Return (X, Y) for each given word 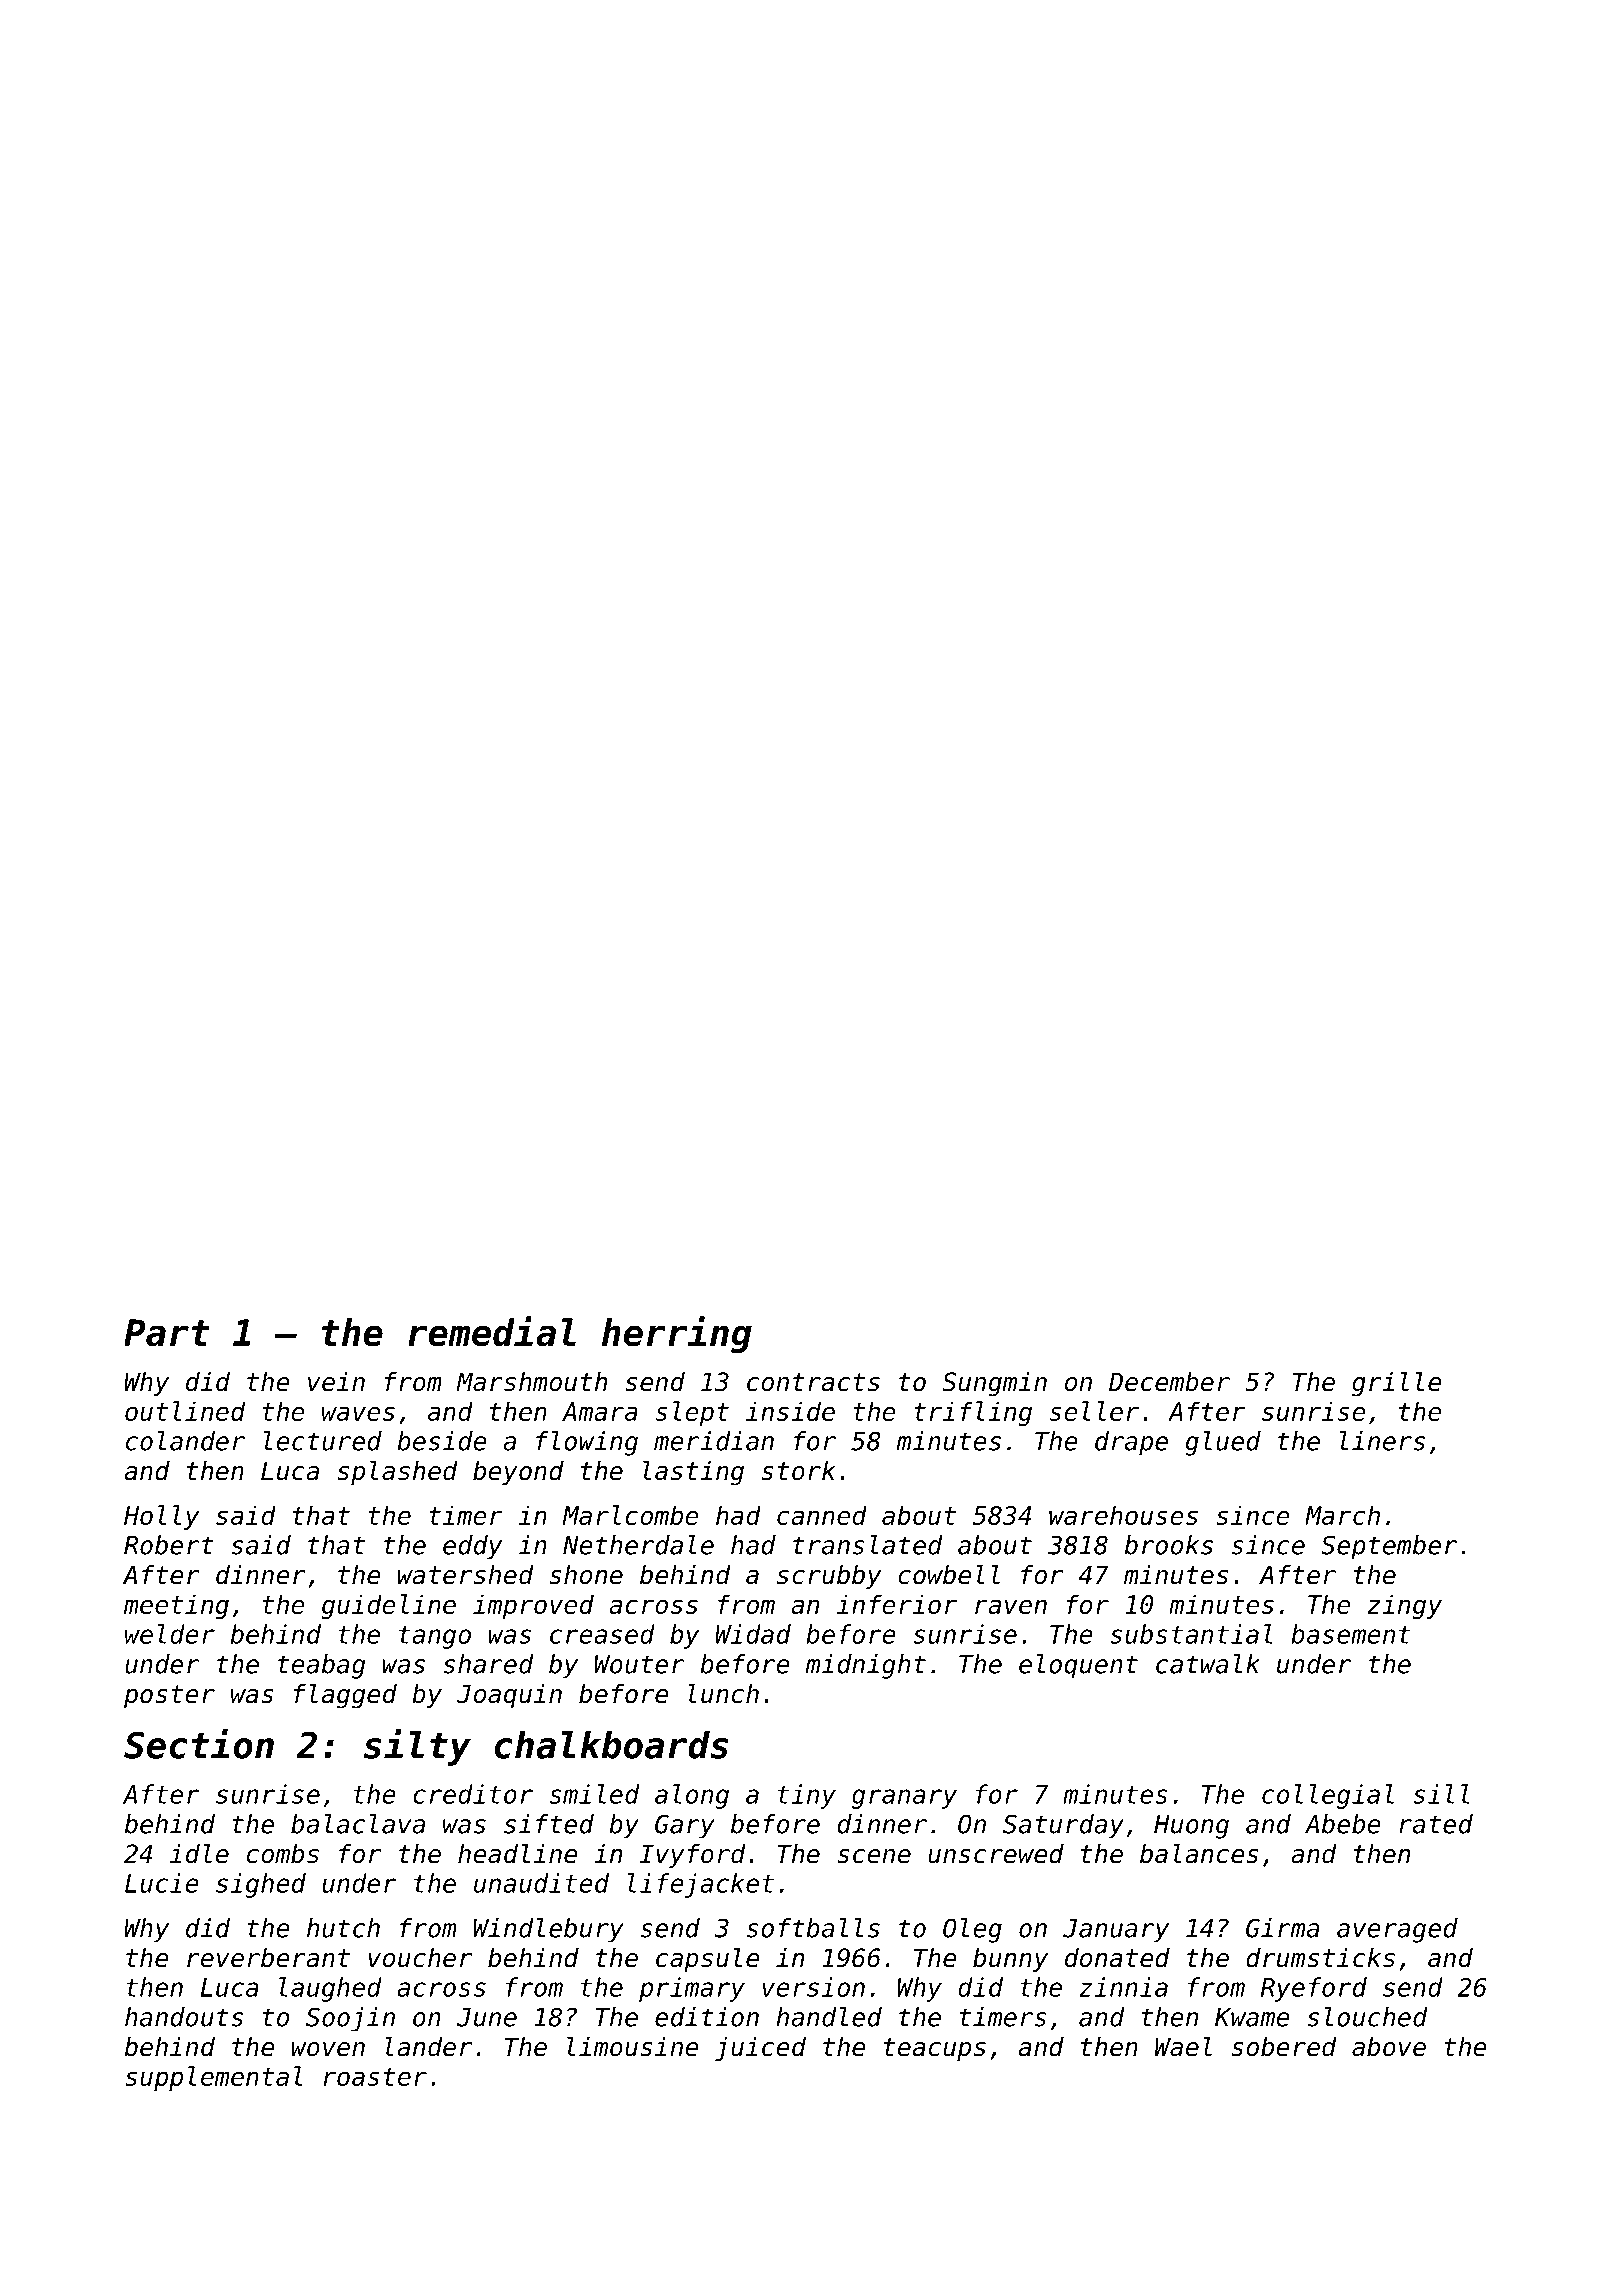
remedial (492, 1331)
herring (677, 1334)
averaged (1397, 1930)
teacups (935, 2049)
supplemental (214, 2078)
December (1169, 1382)
